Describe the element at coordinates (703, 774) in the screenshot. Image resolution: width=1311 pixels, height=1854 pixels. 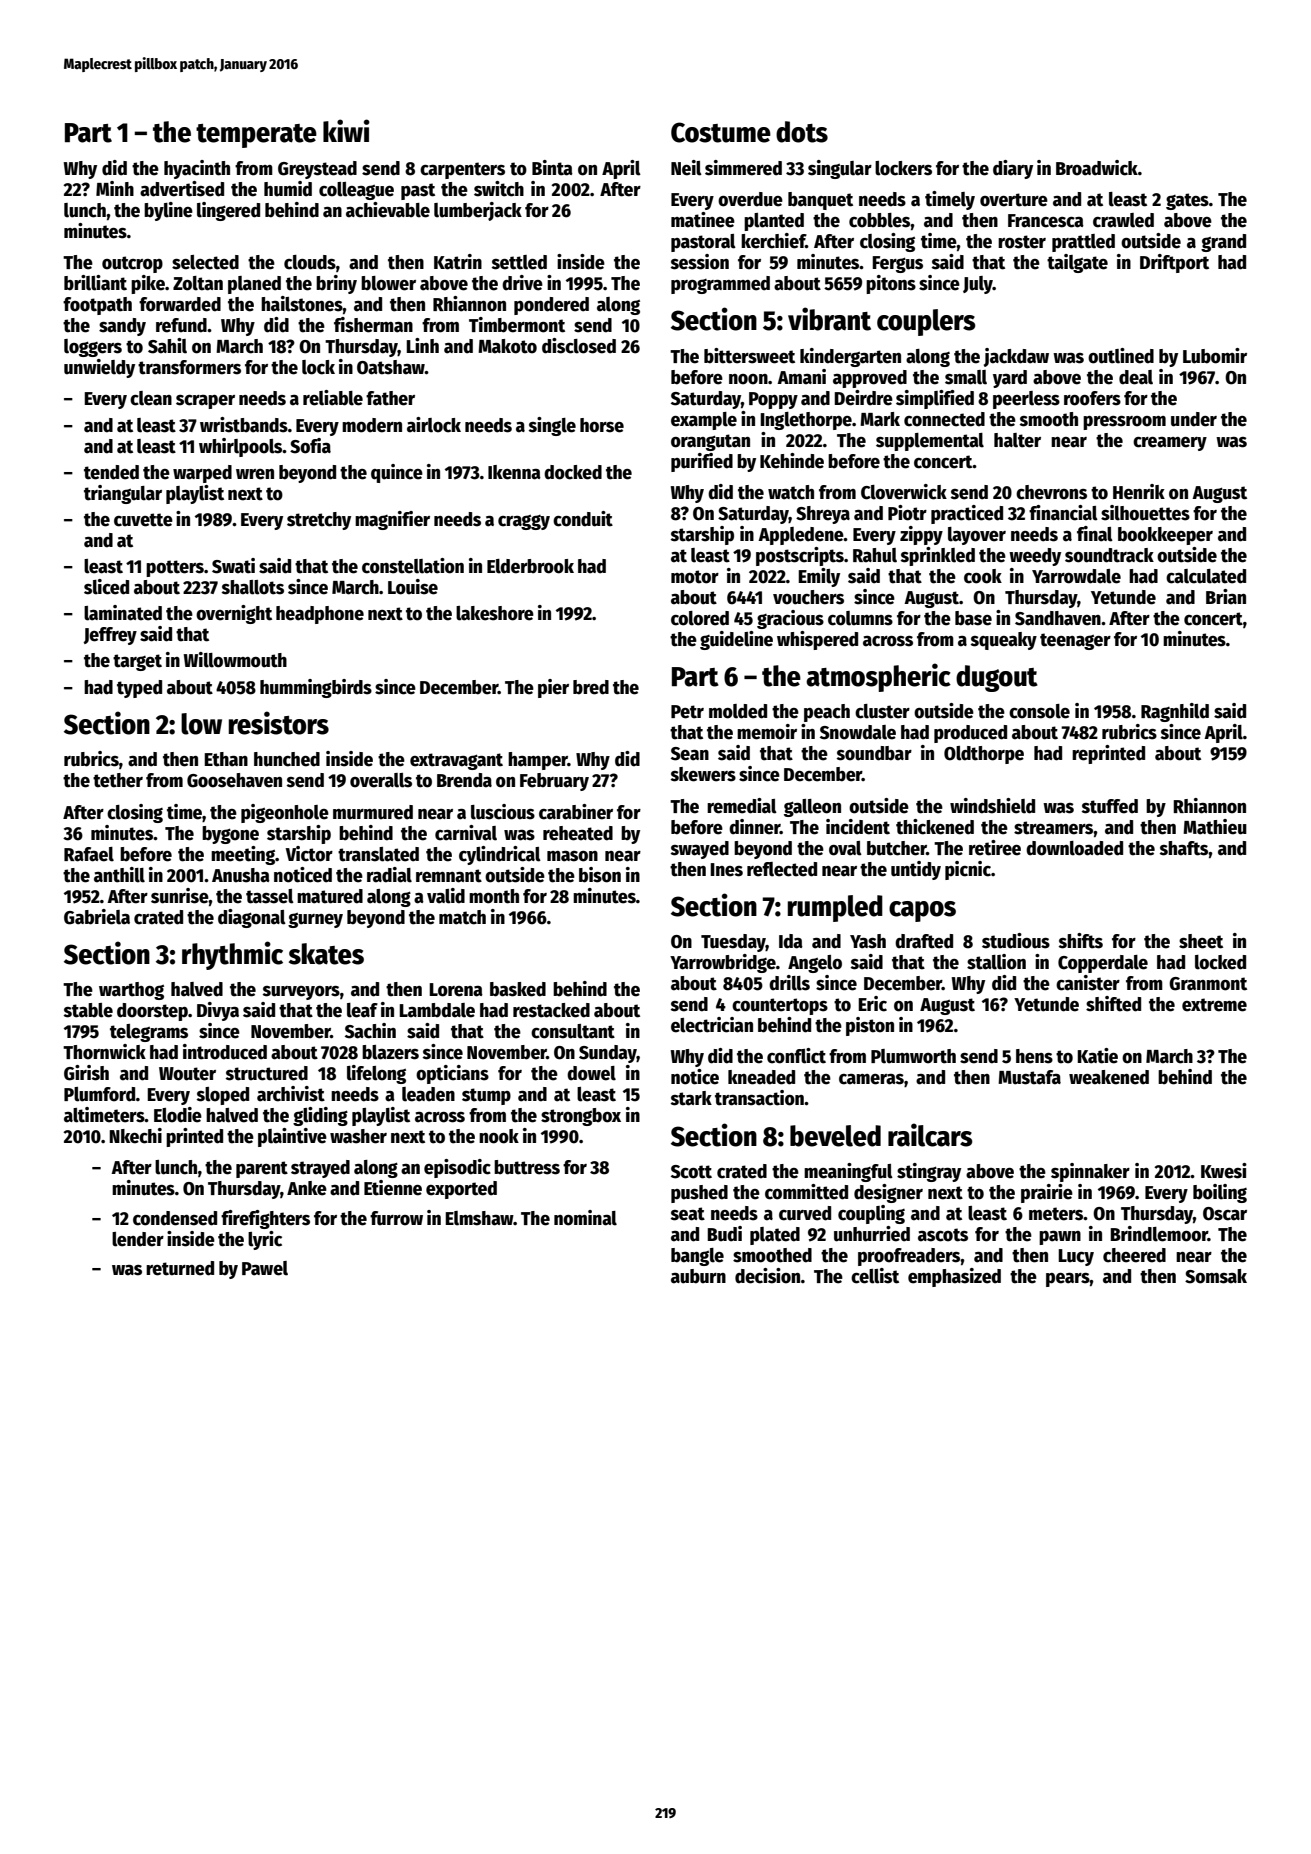
I see `skewers` at that location.
